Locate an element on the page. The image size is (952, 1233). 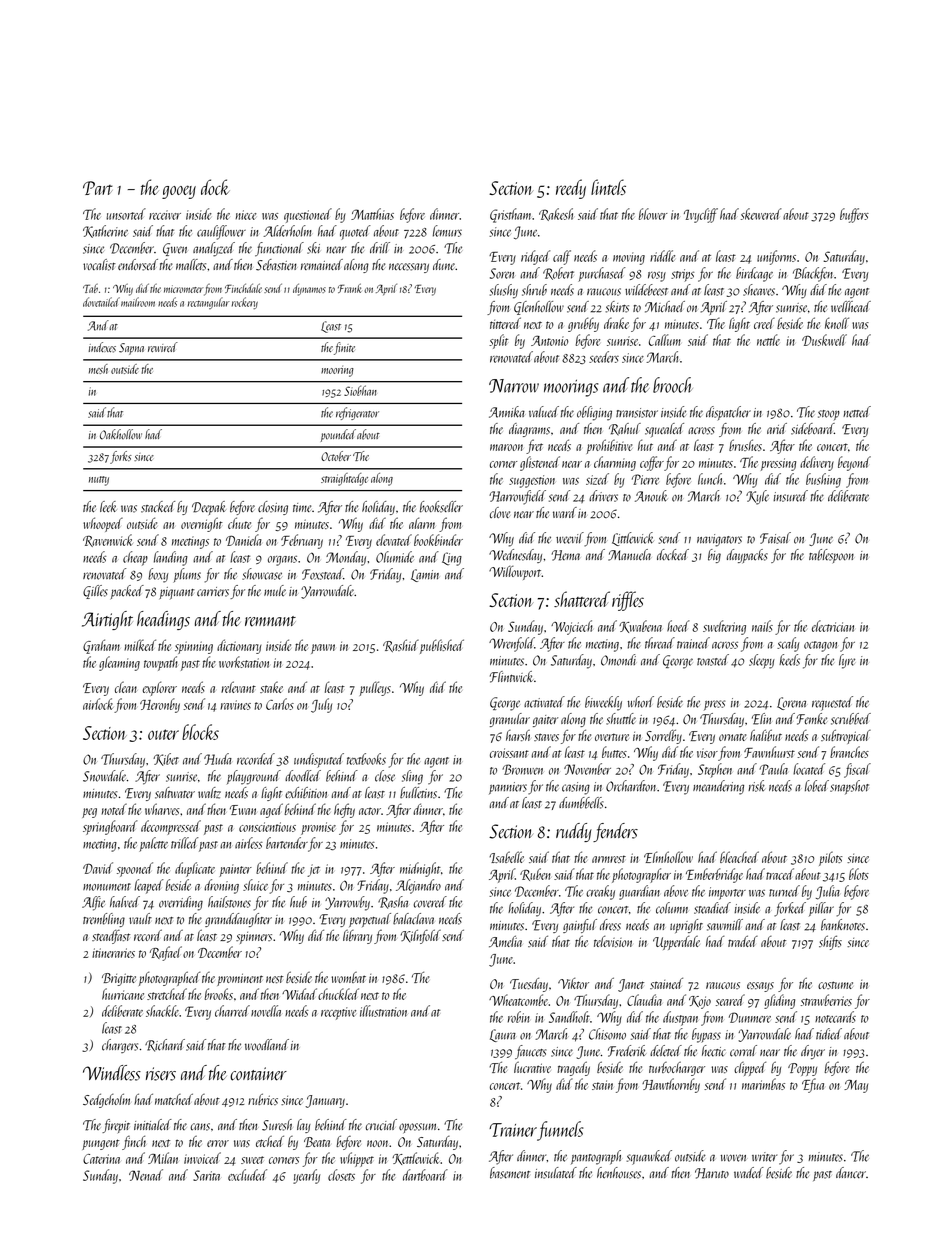
gooey is located at coordinates (179, 192).
